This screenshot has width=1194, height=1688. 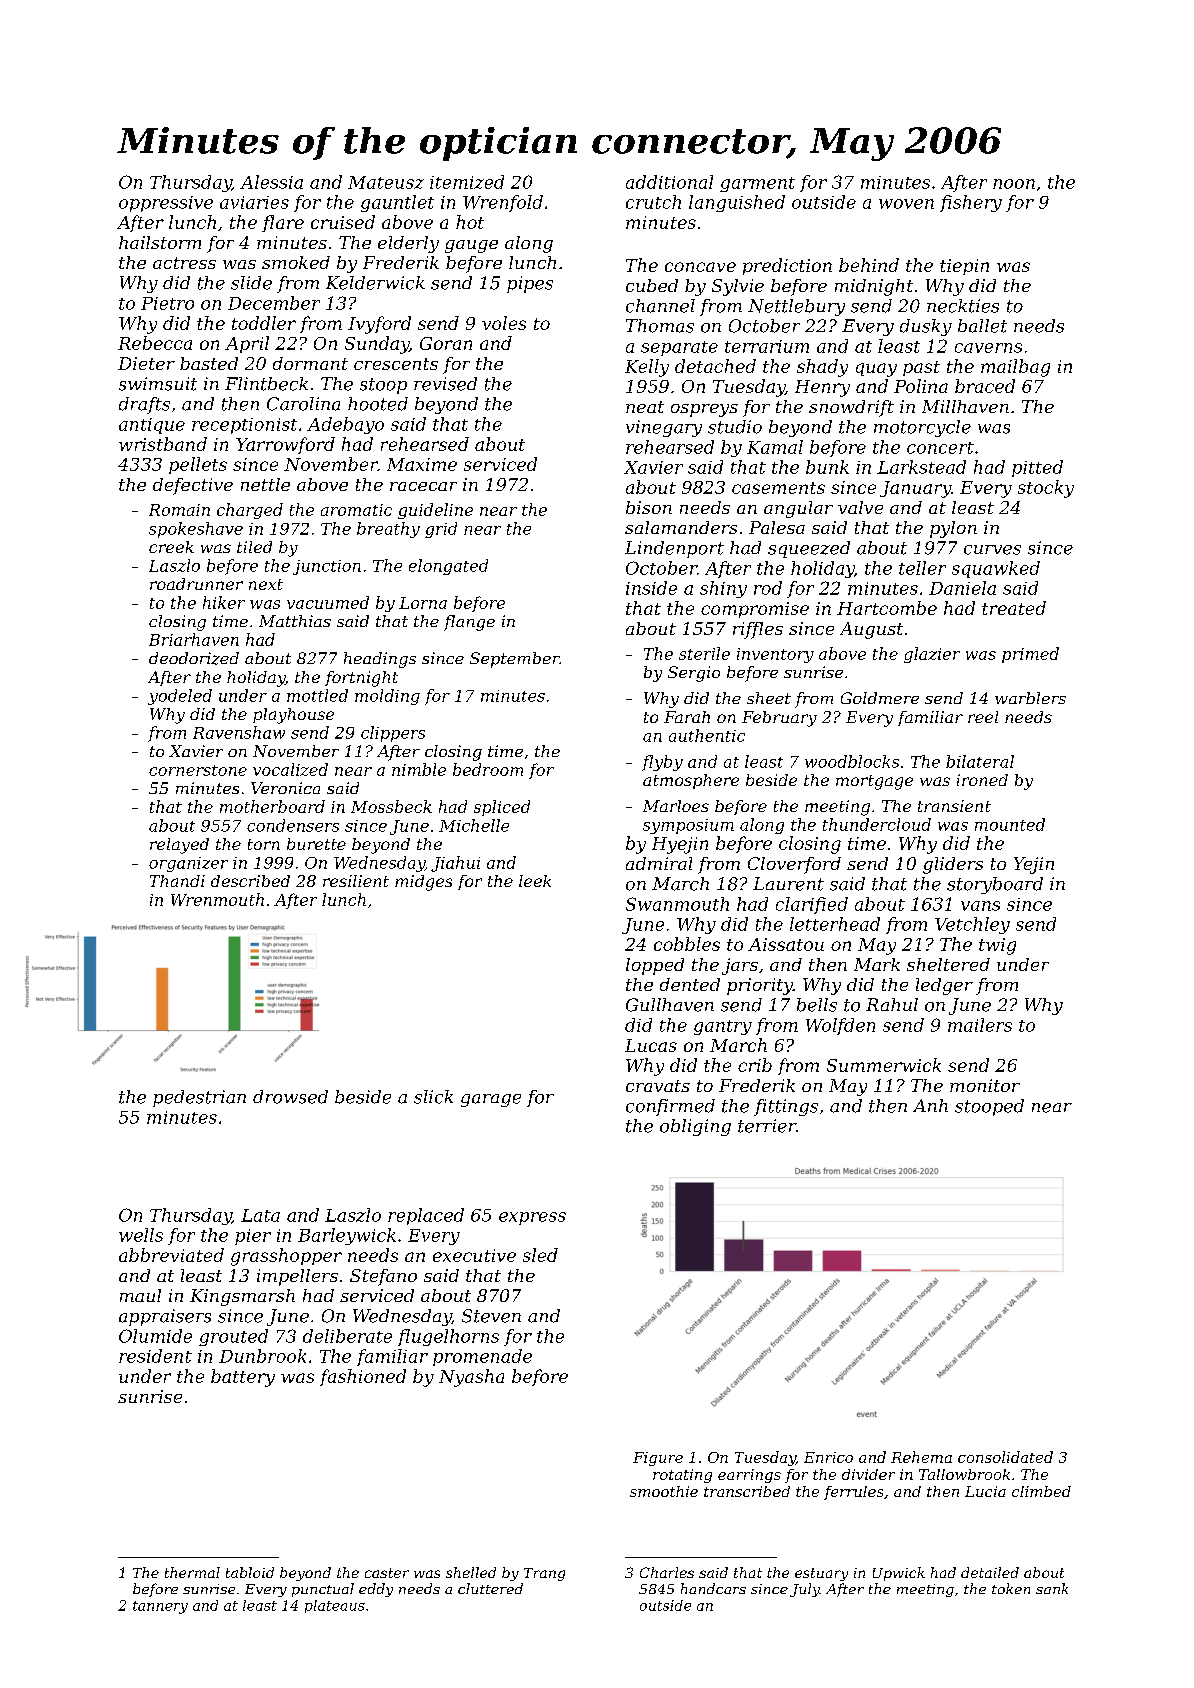 What do you see at coordinates (471, 1572) in the screenshot?
I see `shelled` at bounding box center [471, 1572].
